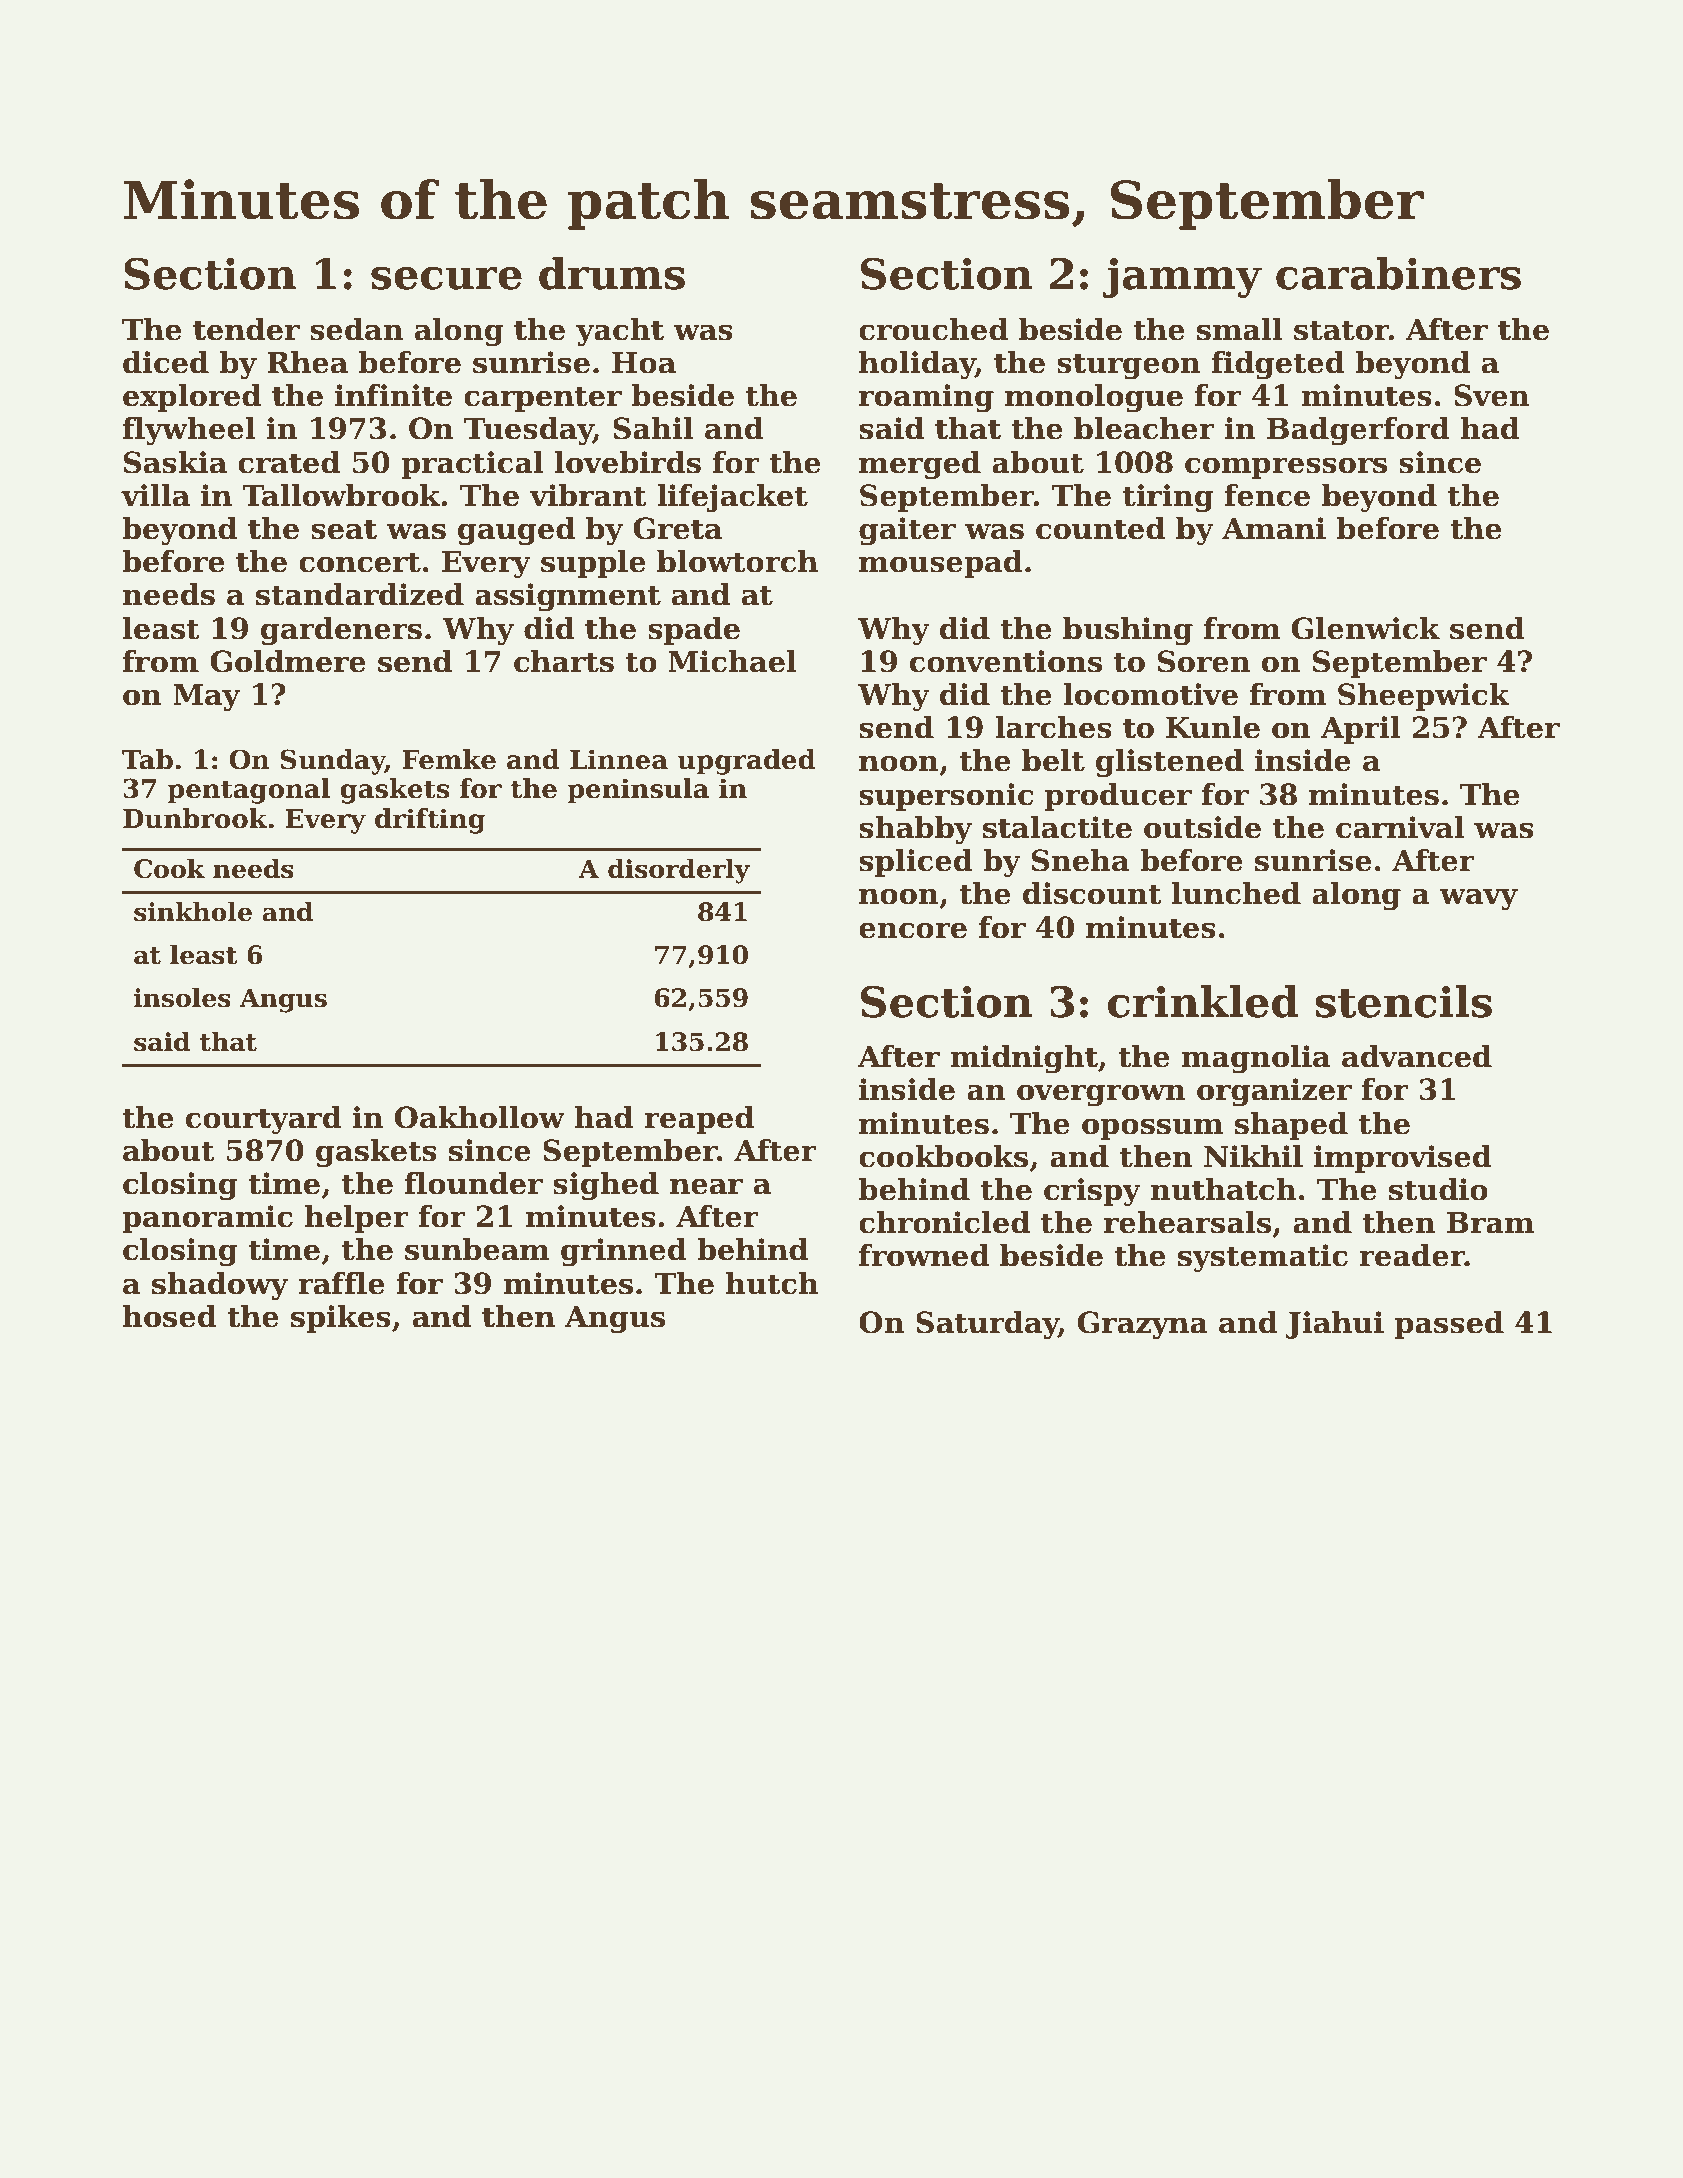 This screenshot has width=1683, height=2178. What do you see at coordinates (446, 278) in the screenshot?
I see `secure` at bounding box center [446, 278].
